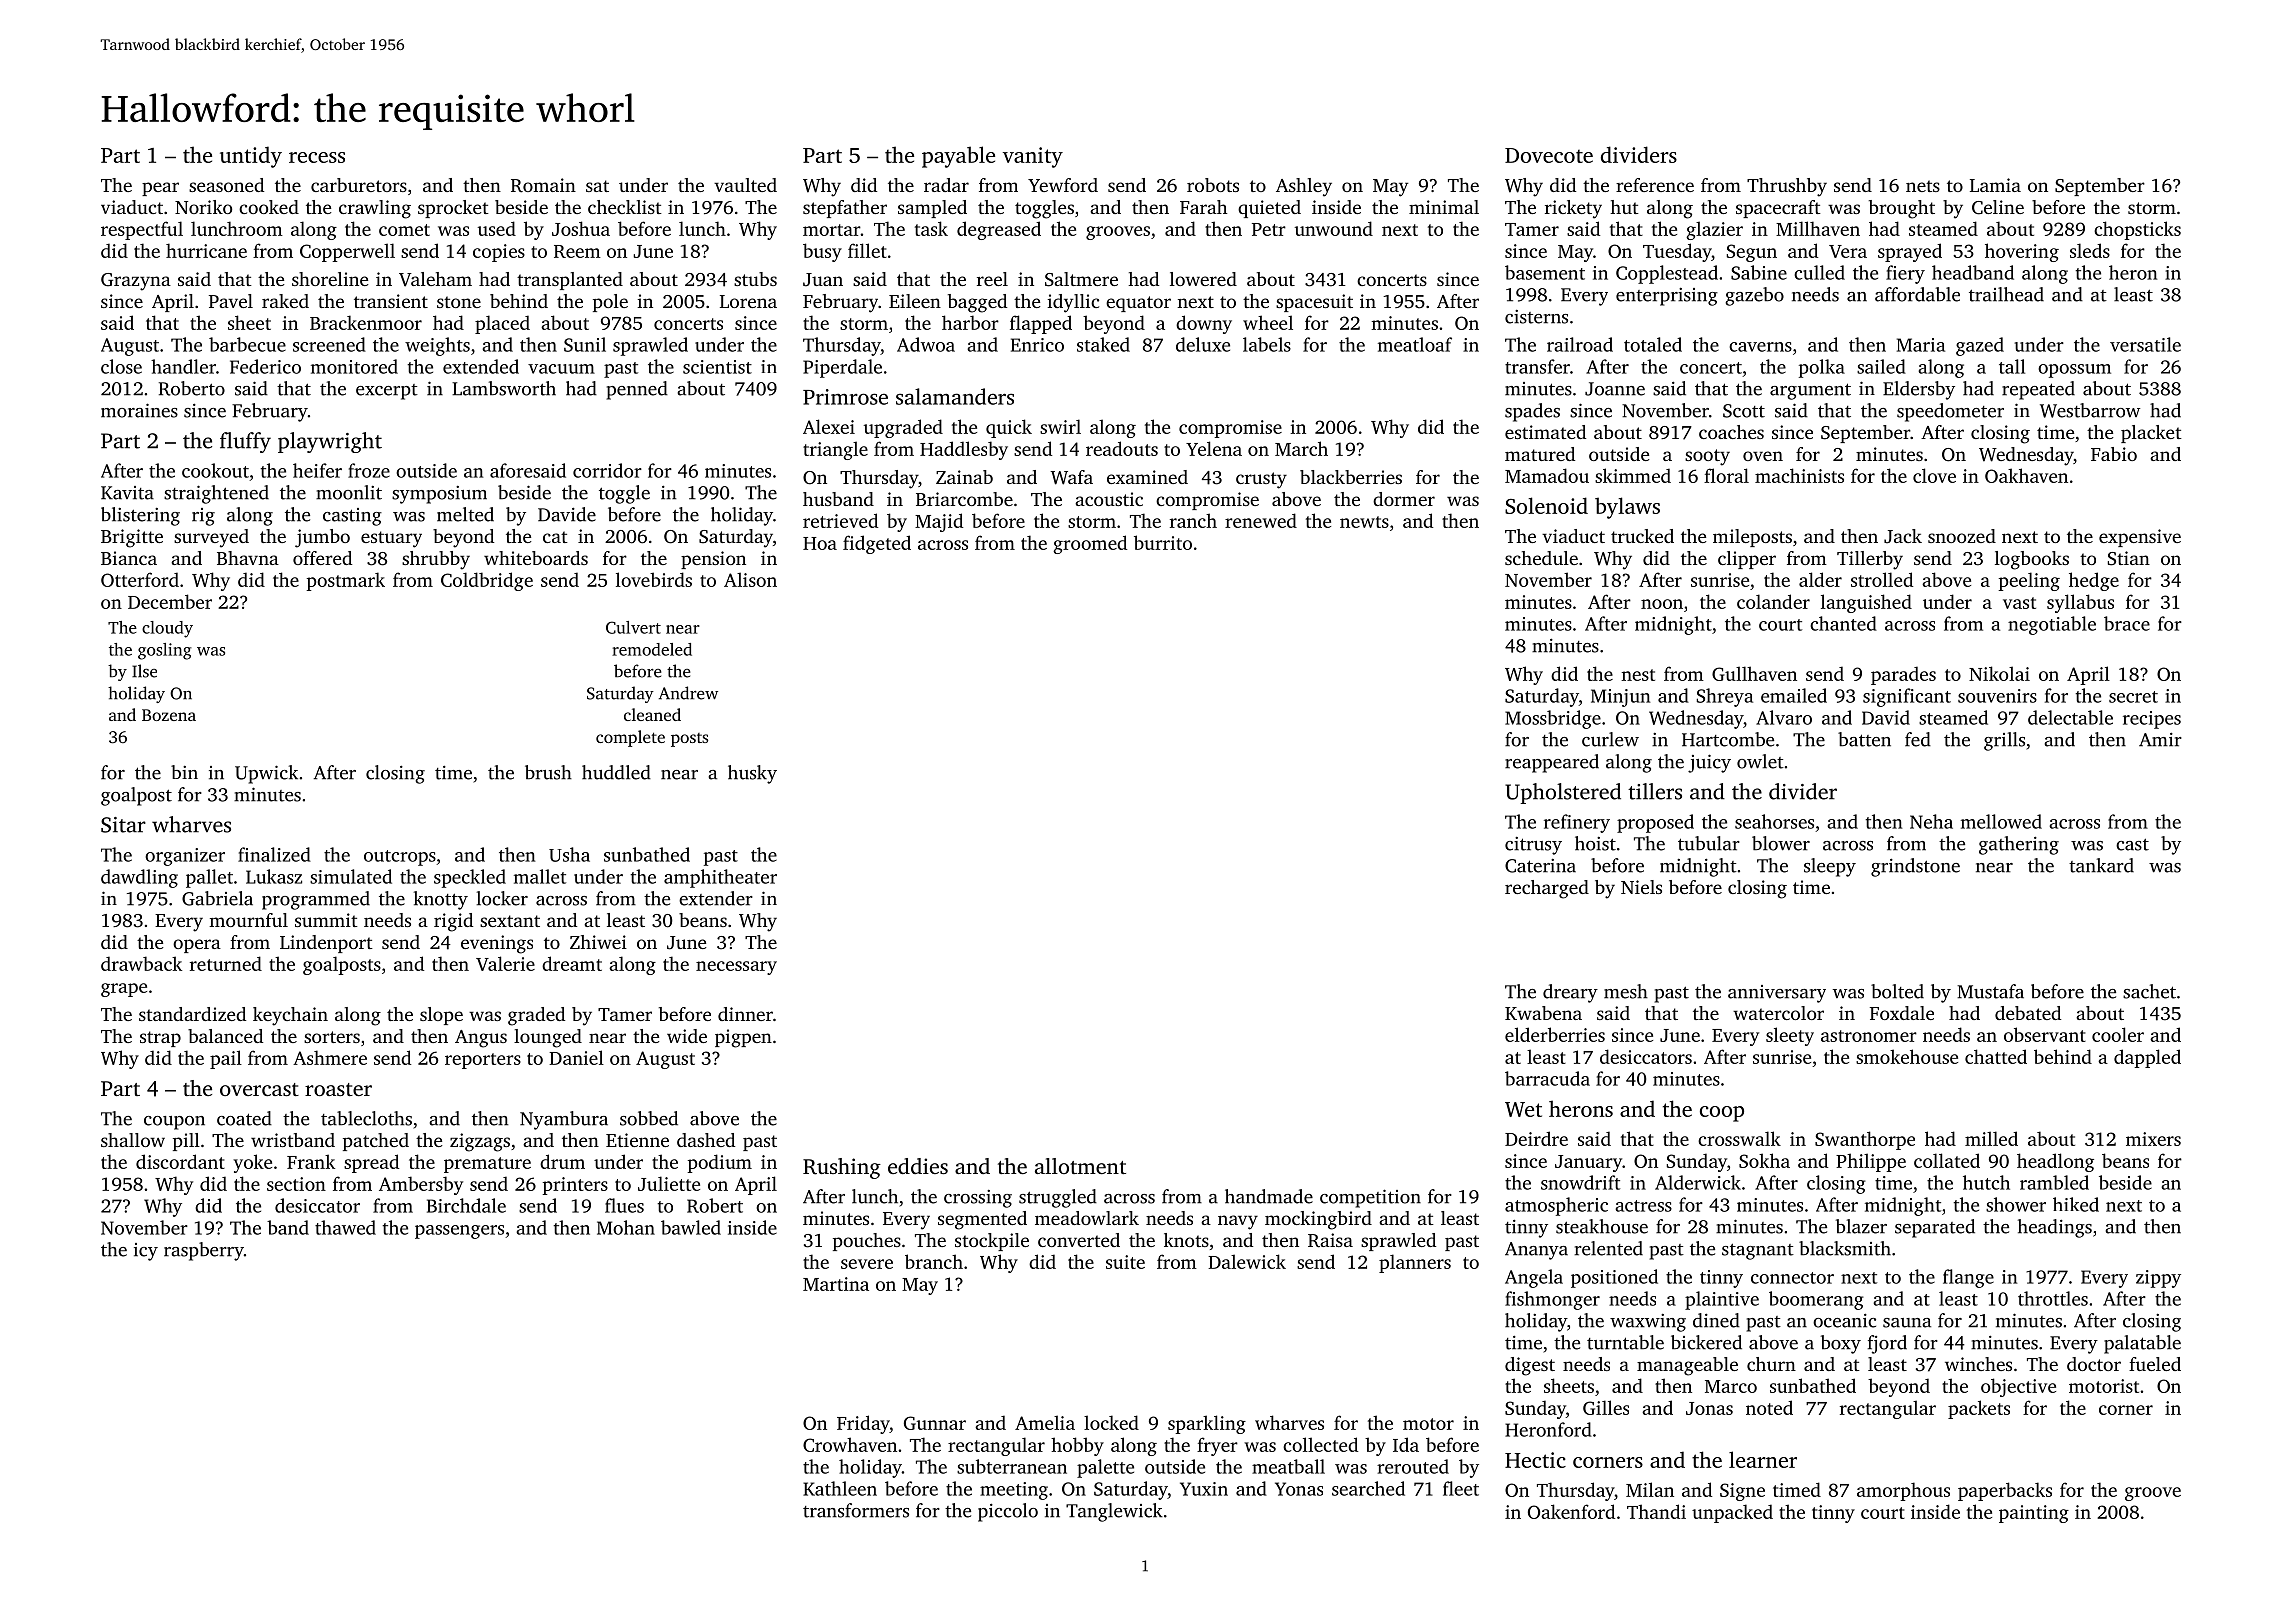  I want to click on discordant, so click(180, 1161).
